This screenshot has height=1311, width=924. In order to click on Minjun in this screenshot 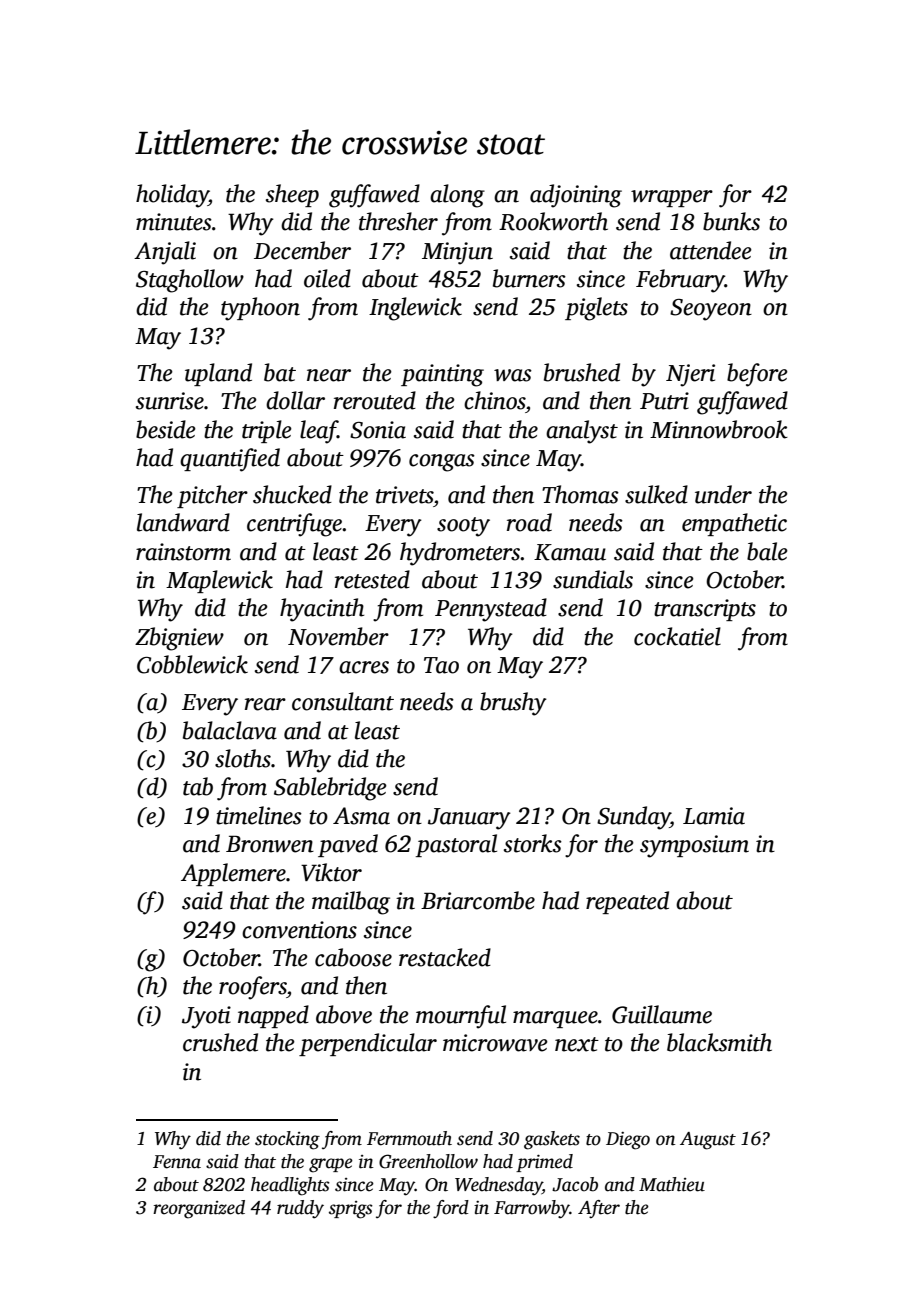, I will do `click(457, 253)`.
